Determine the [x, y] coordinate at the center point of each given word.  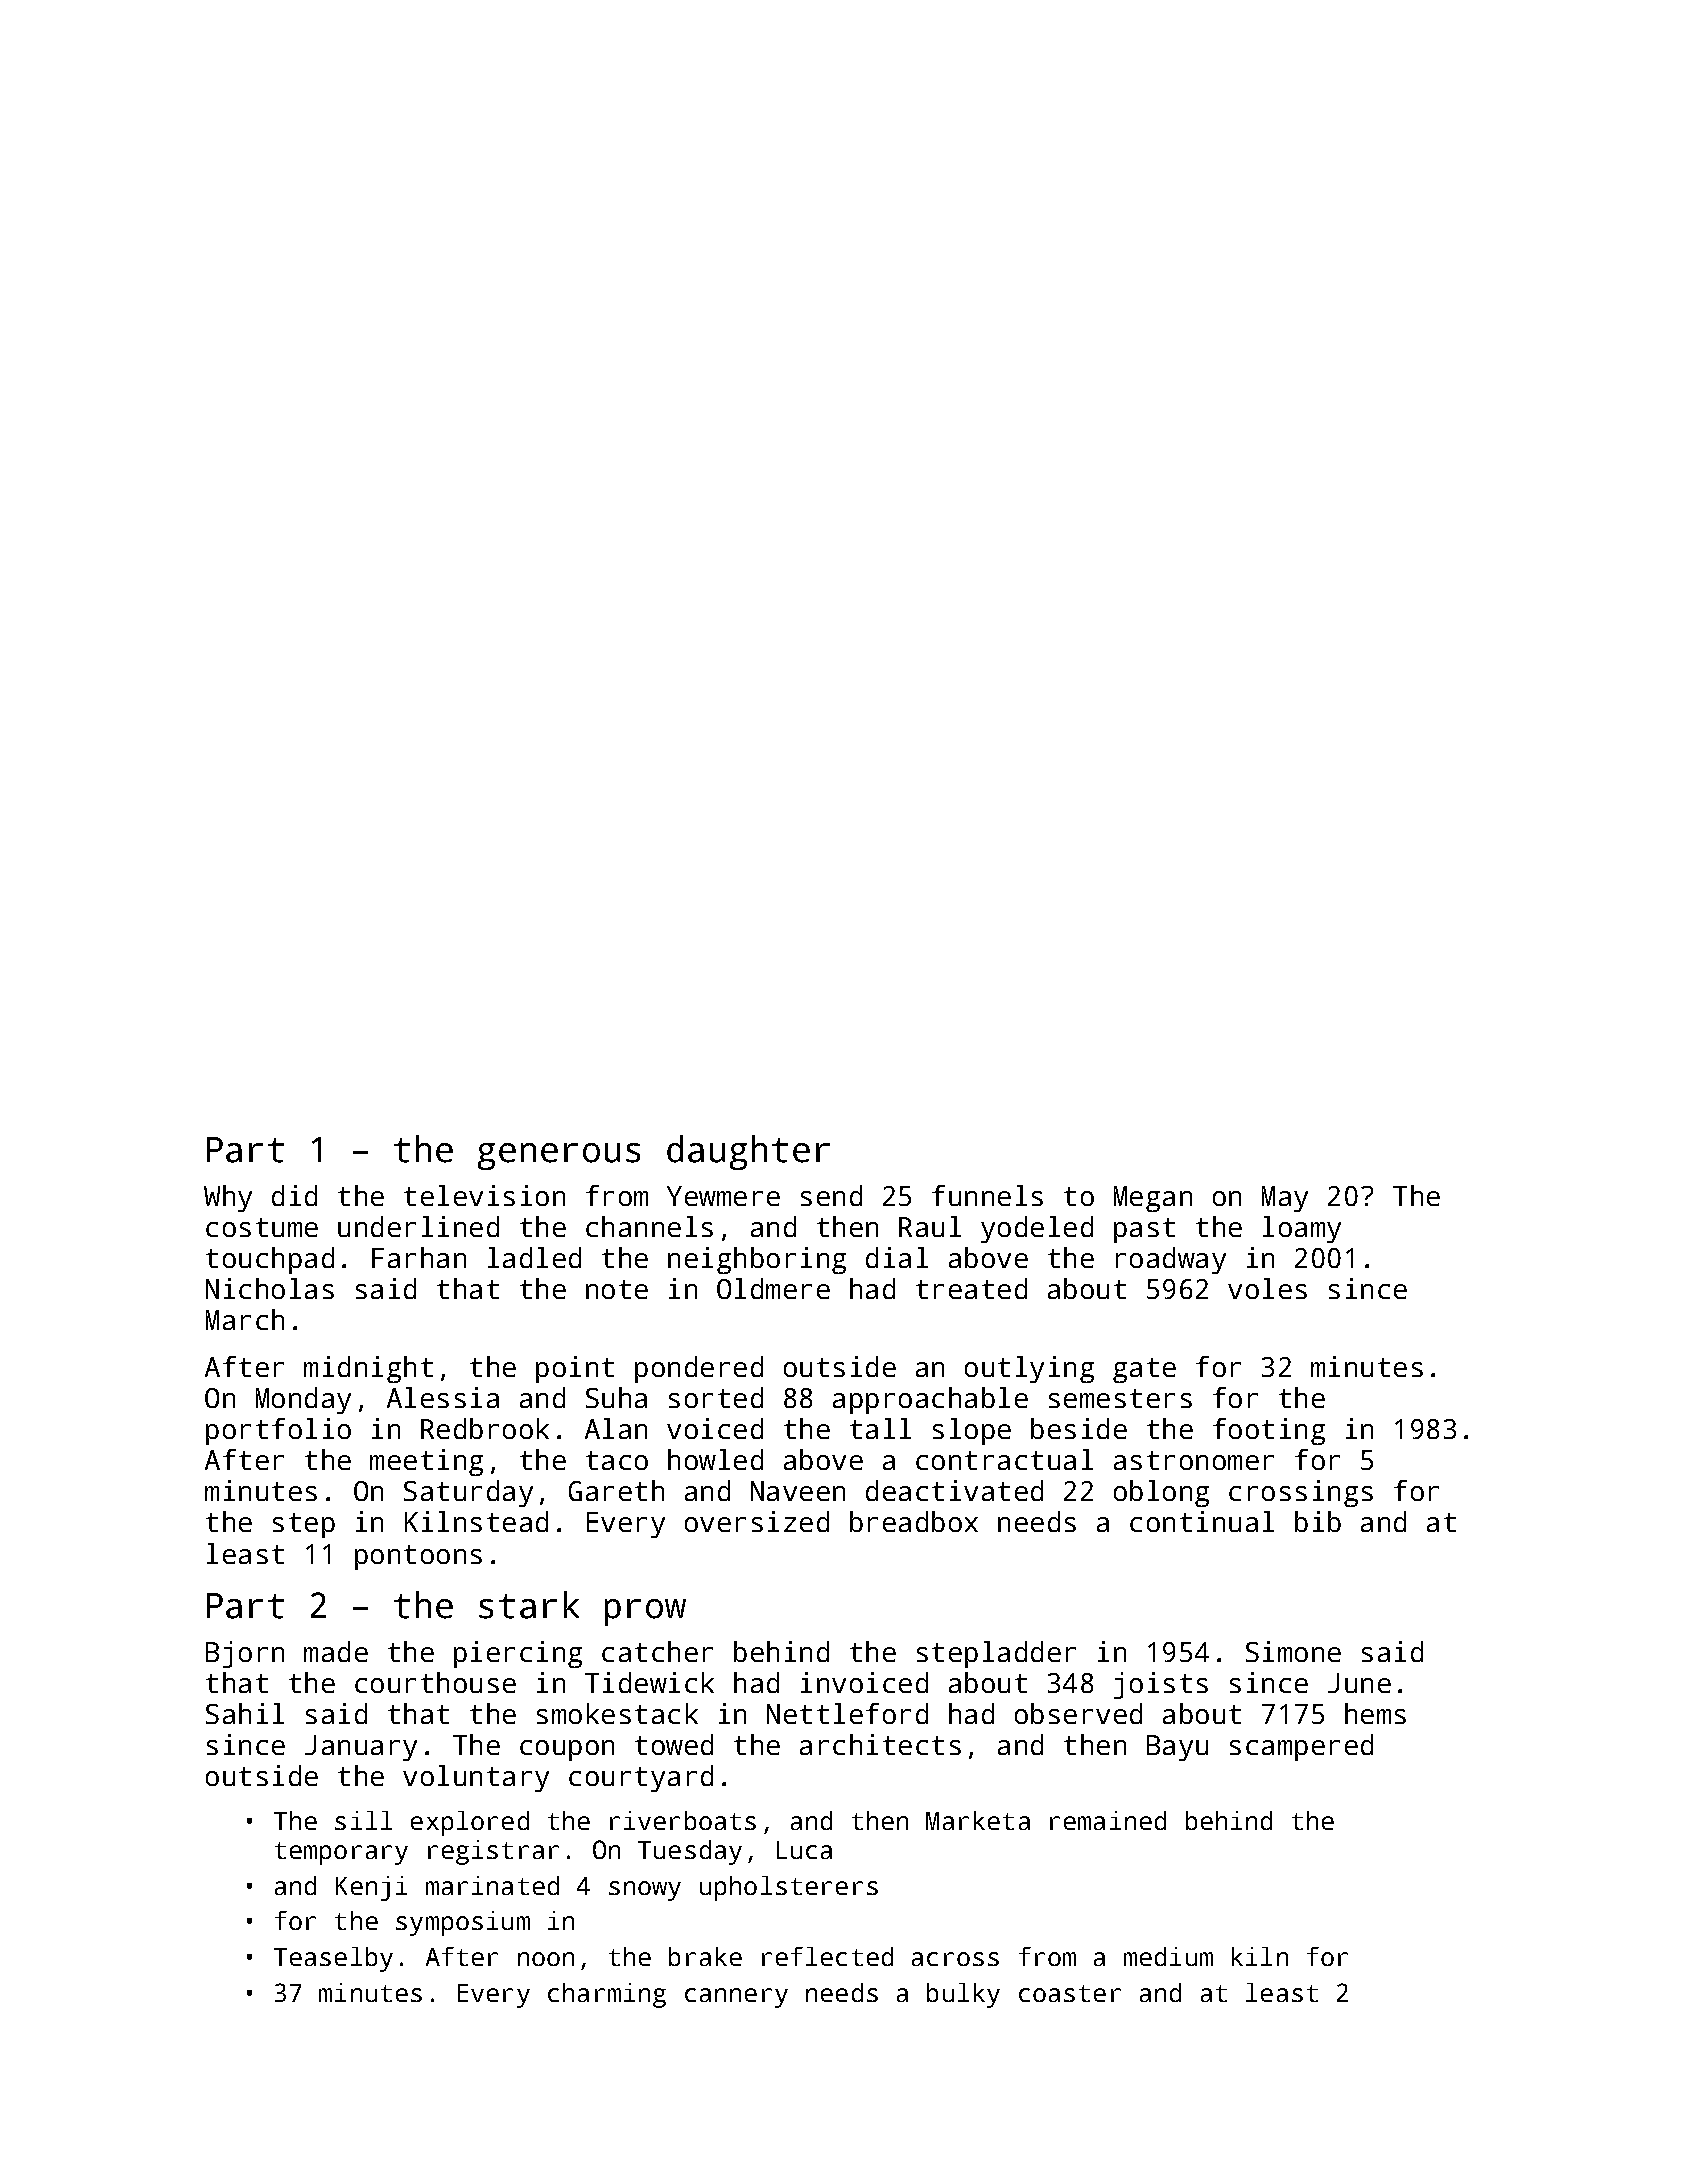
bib [1318, 1521]
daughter [748, 1152]
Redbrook [485, 1428]
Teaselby [333, 1959]
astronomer [1194, 1460]
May [1285, 1199]
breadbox [914, 1521]
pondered [699, 1369]
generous [559, 1156]
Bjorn [245, 1654]
